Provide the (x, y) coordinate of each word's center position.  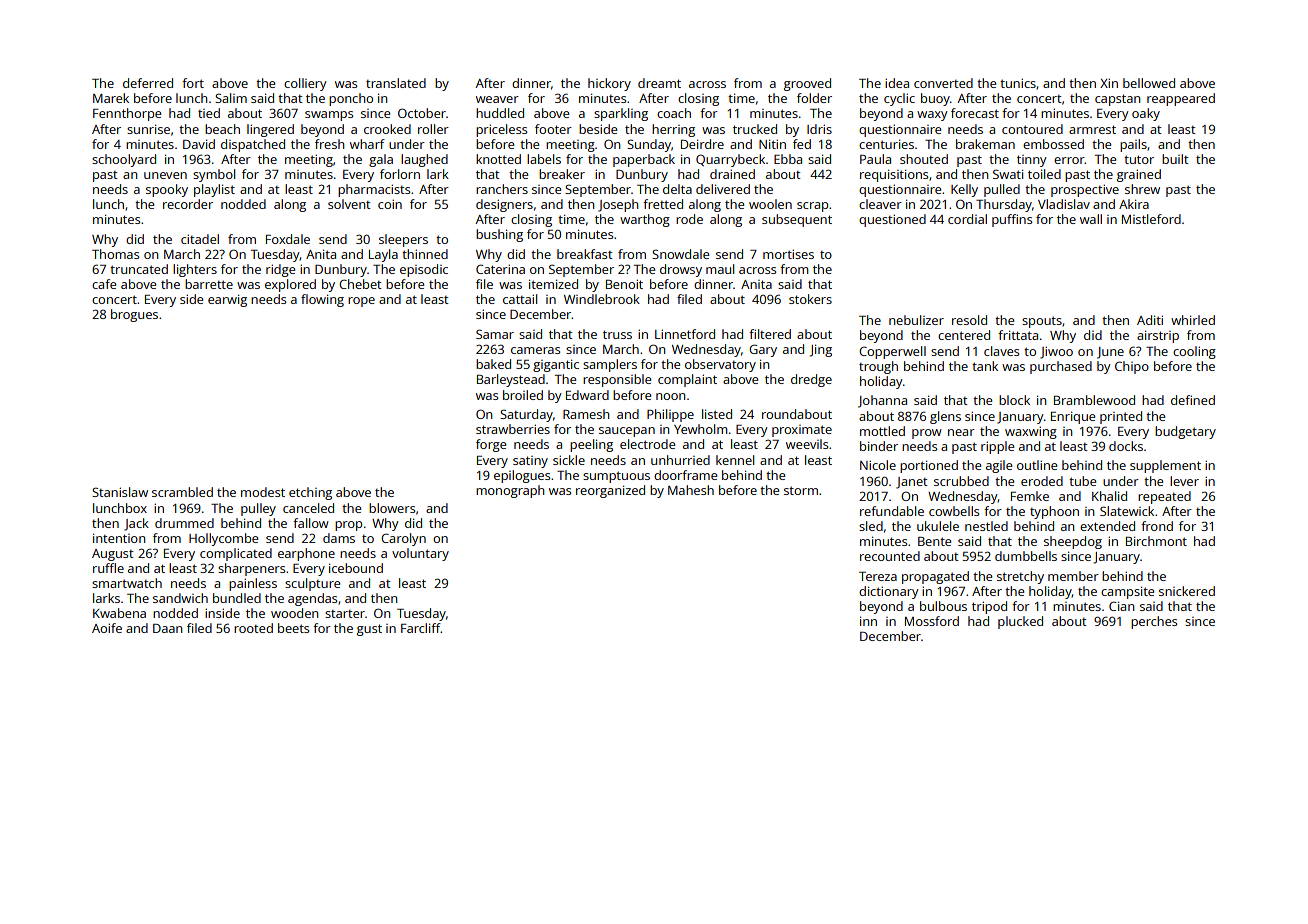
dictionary (889, 592)
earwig (227, 300)
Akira (1134, 204)
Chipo (1132, 367)
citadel (200, 239)
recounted (890, 556)
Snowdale (680, 254)
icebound (356, 568)
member (1073, 576)
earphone (306, 554)
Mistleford (1151, 219)
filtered (770, 334)
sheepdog (1073, 542)
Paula (875, 159)
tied (209, 113)
